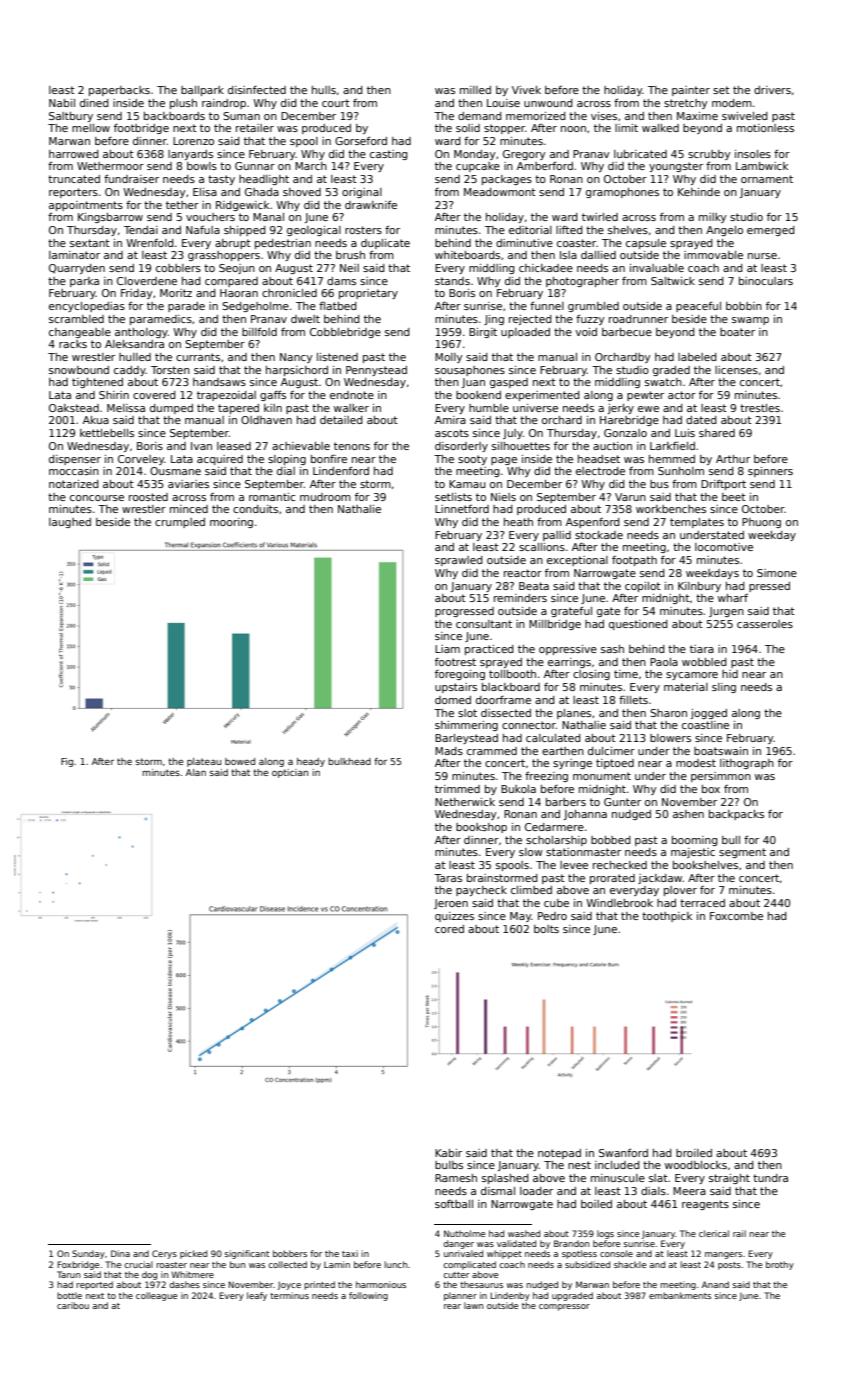  Describe the element at coordinates (461, 447) in the page. I see `disorderly` at that location.
